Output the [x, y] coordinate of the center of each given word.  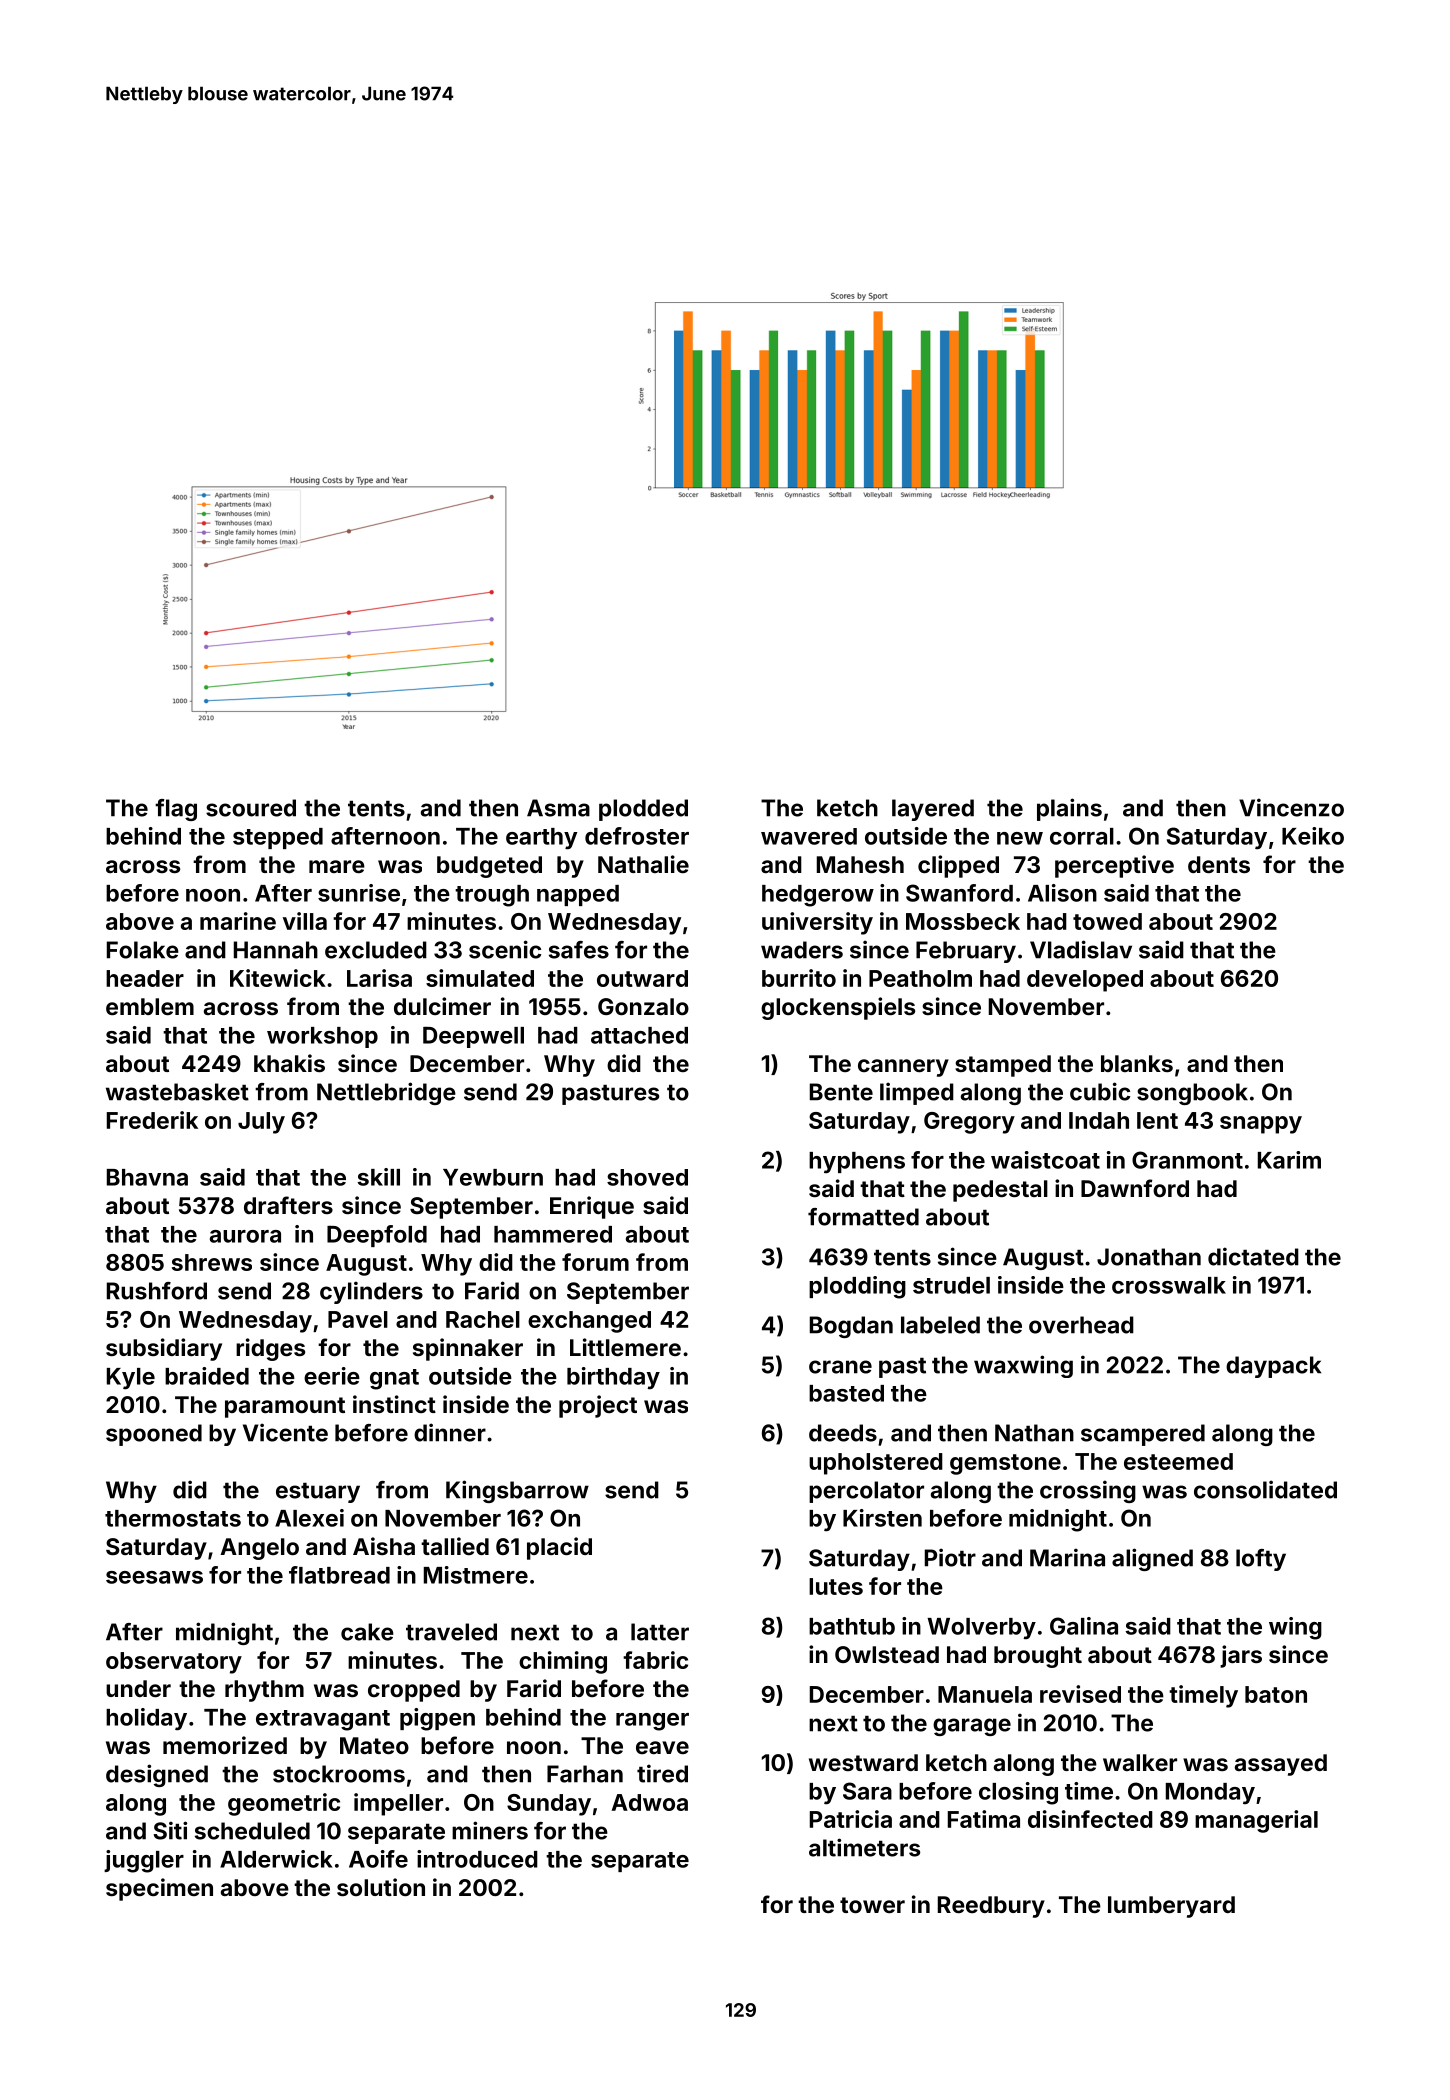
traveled [451, 1632]
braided [207, 1376]
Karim [1289, 1160]
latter [660, 1632]
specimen [159, 1889]
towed [1107, 921]
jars [1241, 1656]
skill [379, 1177]
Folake [143, 950]
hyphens [857, 1162]
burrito [799, 978]
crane [840, 1367]
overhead [1081, 1325]
